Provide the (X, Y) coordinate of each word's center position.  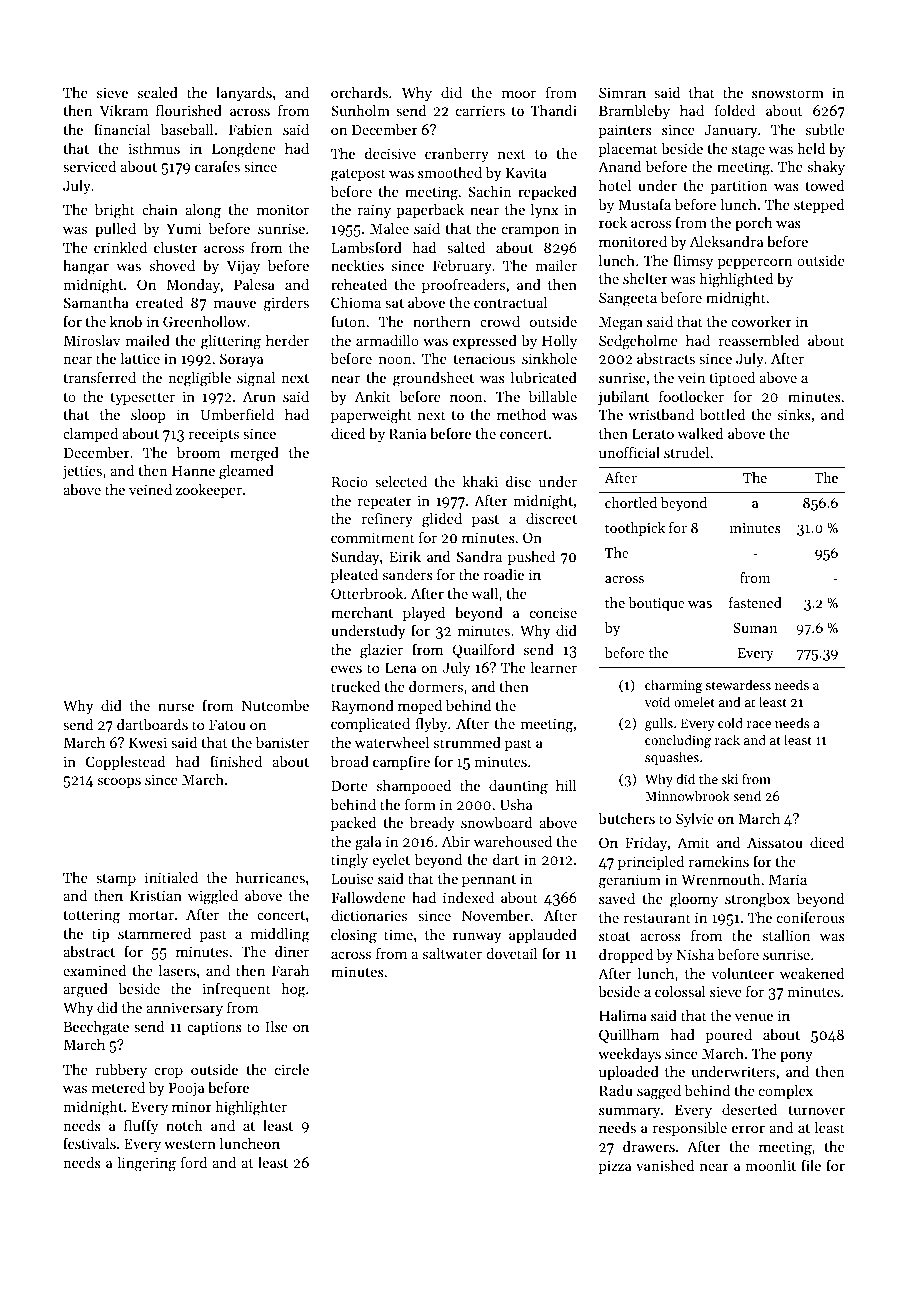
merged (254, 454)
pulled (115, 230)
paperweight (371, 416)
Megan (621, 323)
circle (292, 1069)
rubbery (121, 1071)
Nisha (695, 954)
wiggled (213, 897)
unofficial (629, 452)
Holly (559, 342)
